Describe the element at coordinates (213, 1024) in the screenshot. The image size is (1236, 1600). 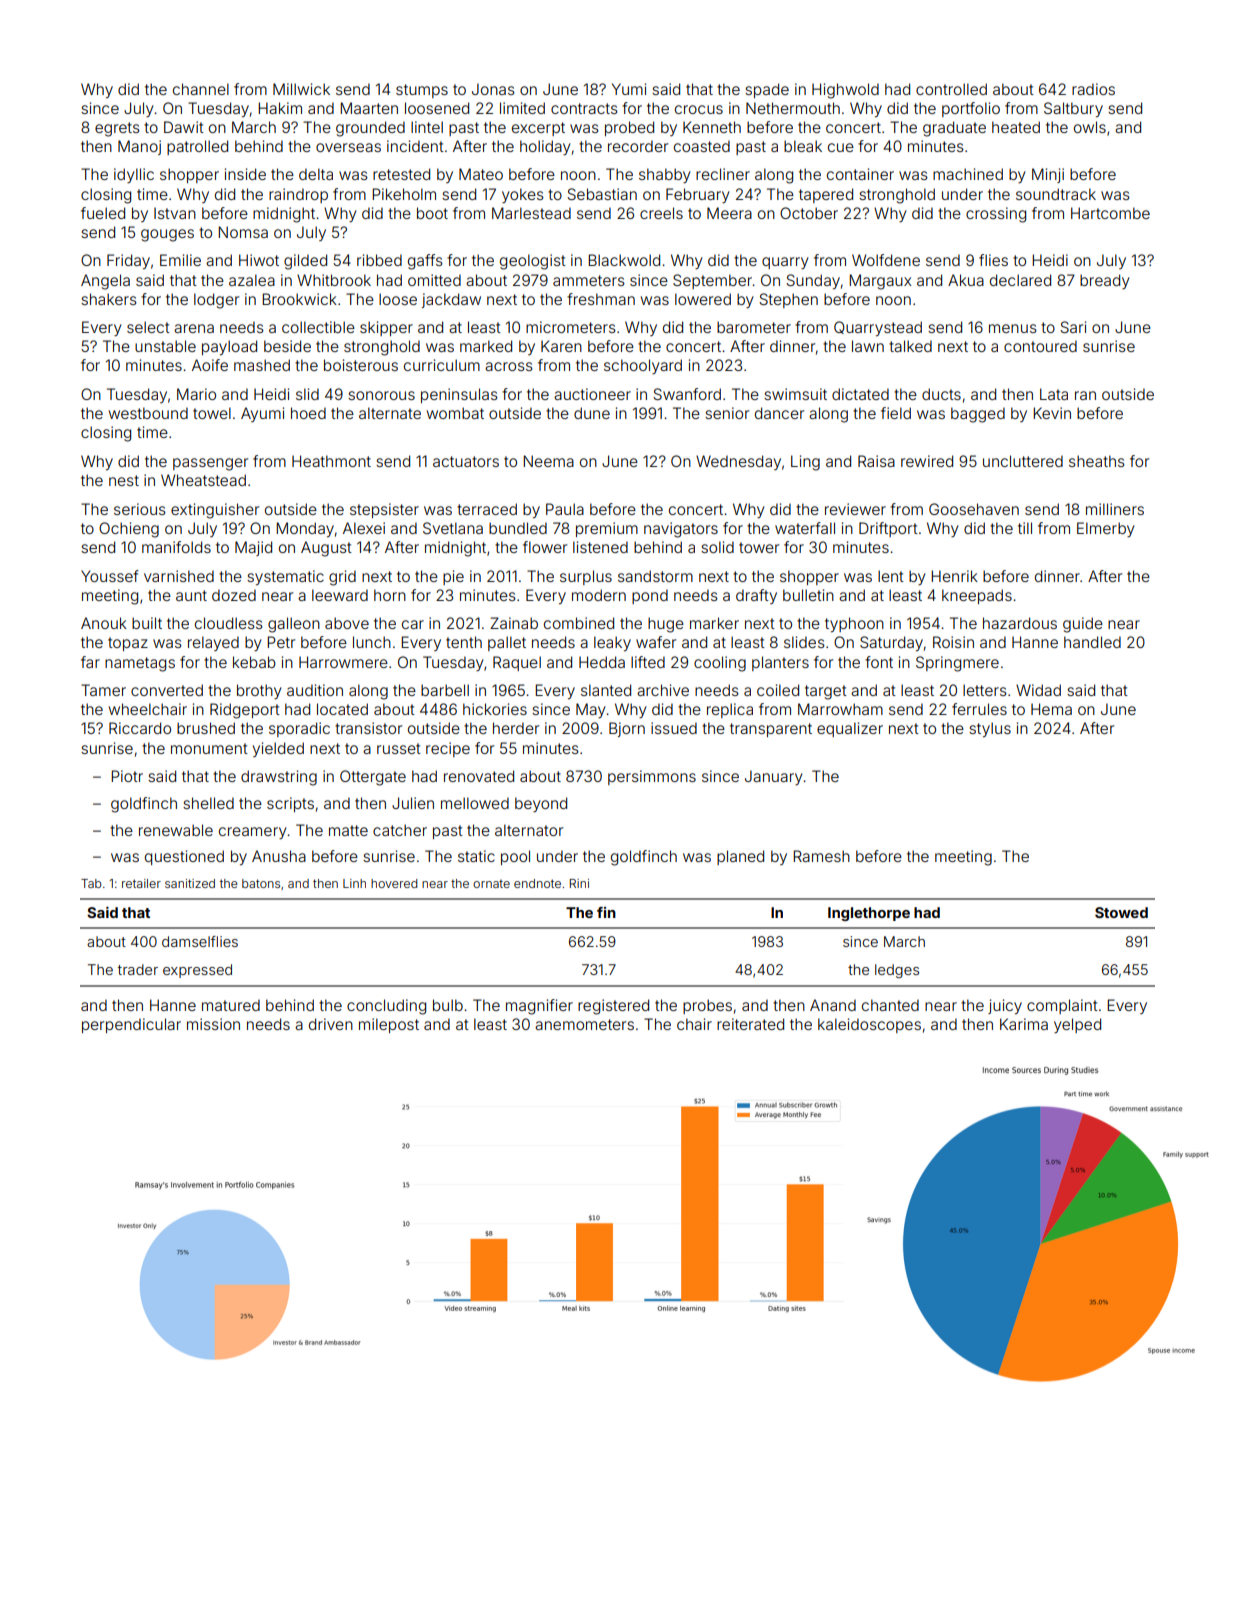
I see `mission` at that location.
